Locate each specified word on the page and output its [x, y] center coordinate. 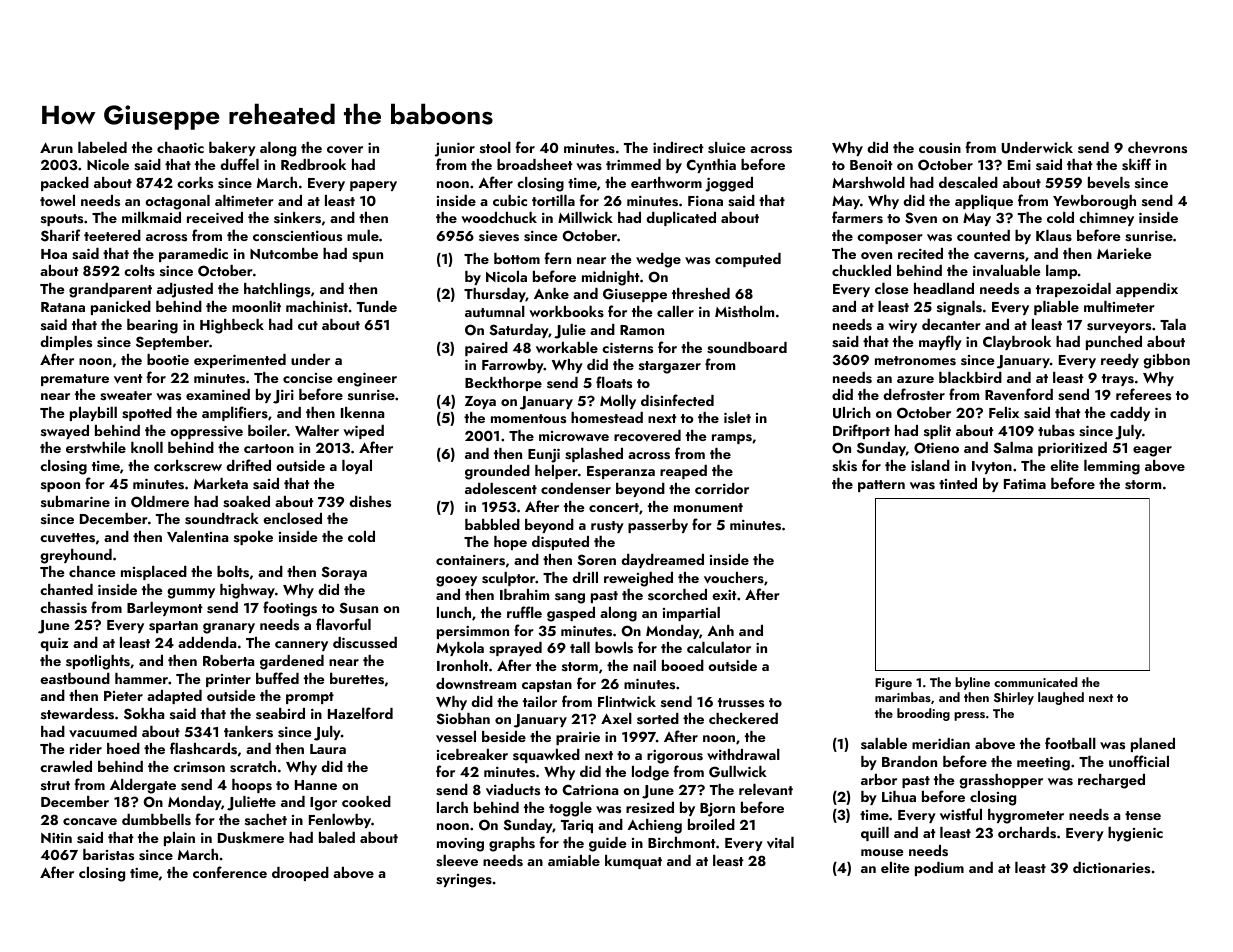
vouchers [734, 578]
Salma [1013, 448]
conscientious [297, 236]
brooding [923, 714]
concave [90, 822]
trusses [741, 703]
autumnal [495, 311]
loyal [357, 467]
